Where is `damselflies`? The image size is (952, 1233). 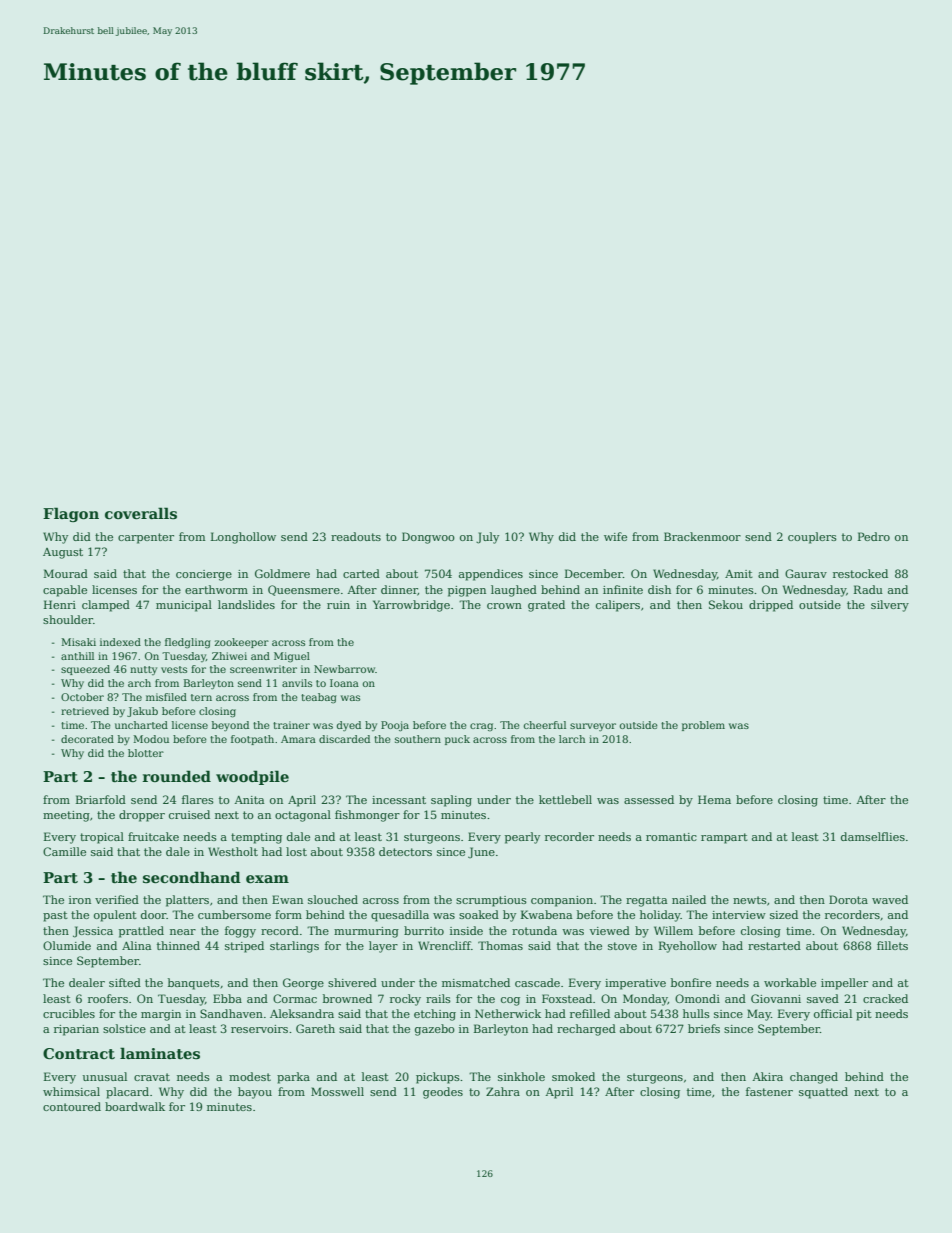
damselflies is located at coordinates (873, 836).
